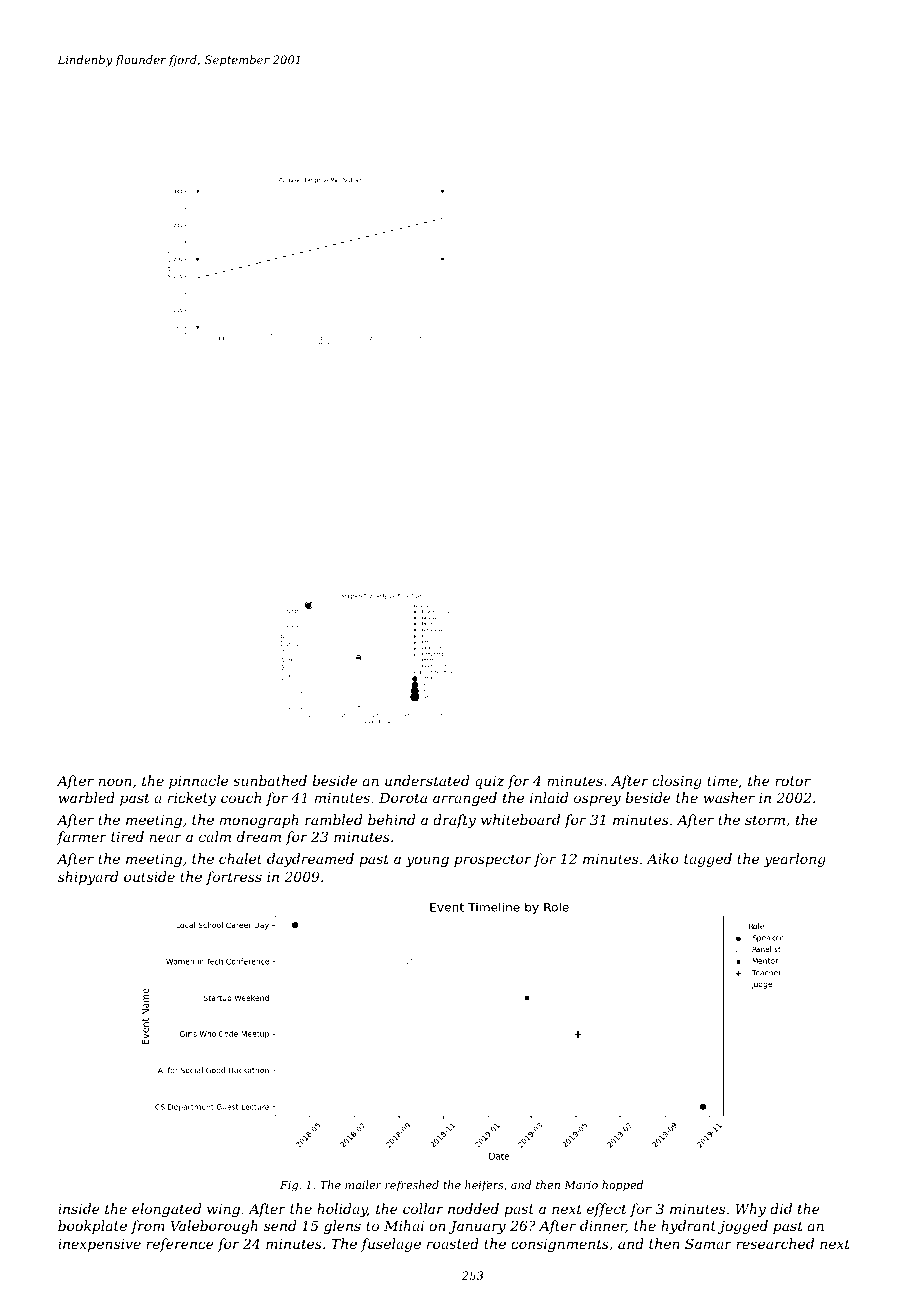  I want to click on reference, so click(180, 1245).
